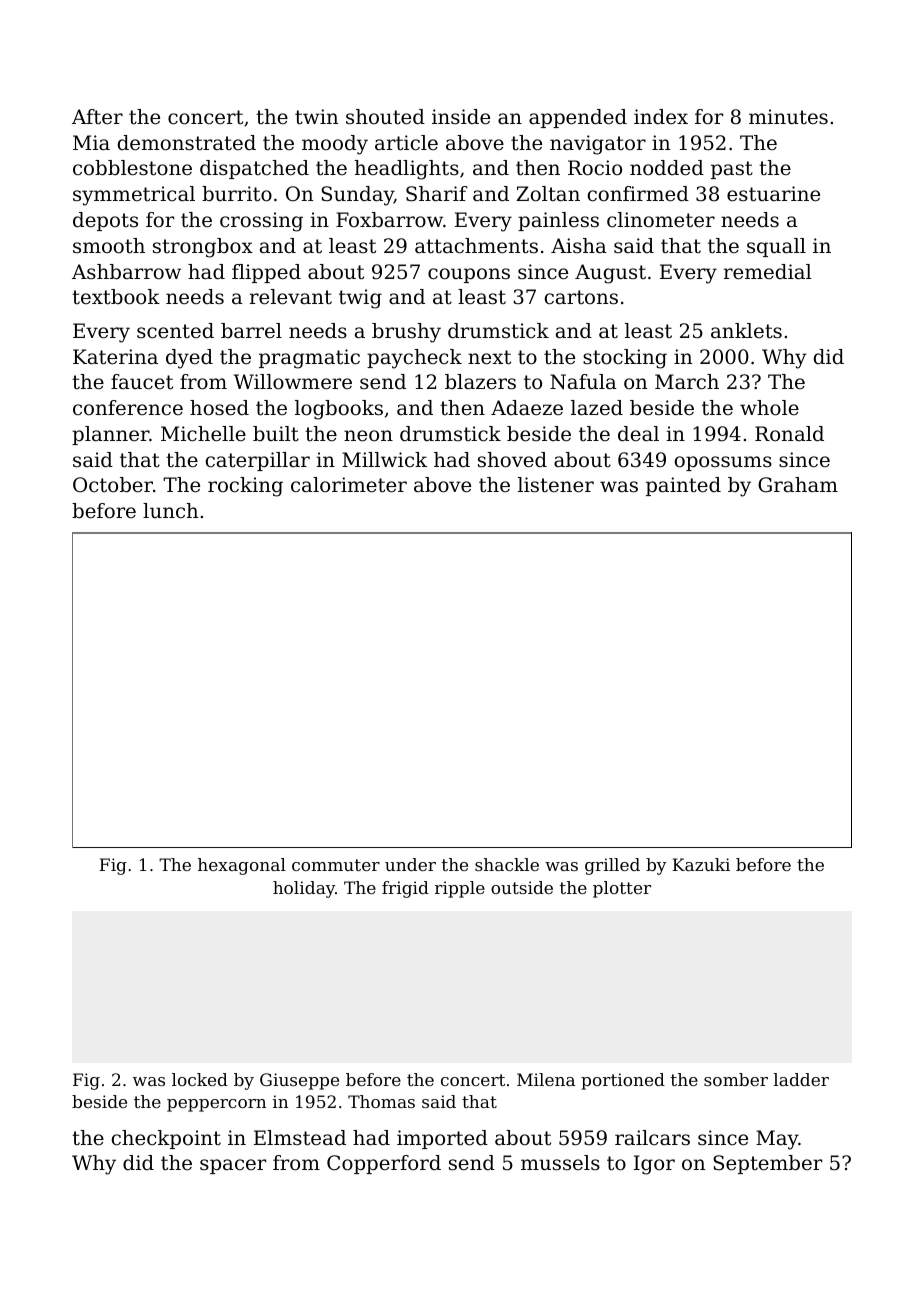  Describe the element at coordinates (349, 485) in the screenshot. I see `calorimeter` at that location.
